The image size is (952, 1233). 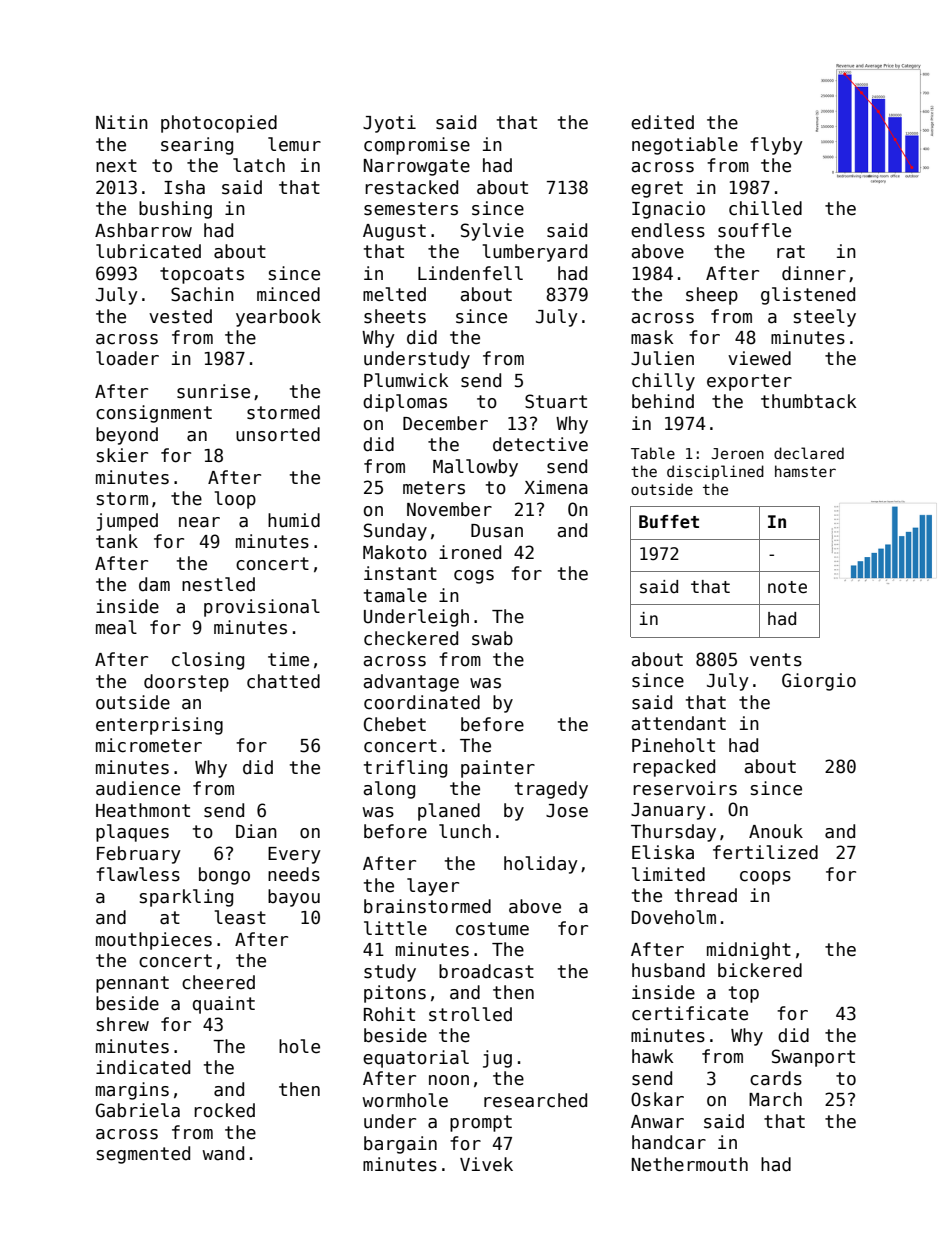 What do you see at coordinates (405, 403) in the screenshot?
I see `diplomas` at bounding box center [405, 403].
